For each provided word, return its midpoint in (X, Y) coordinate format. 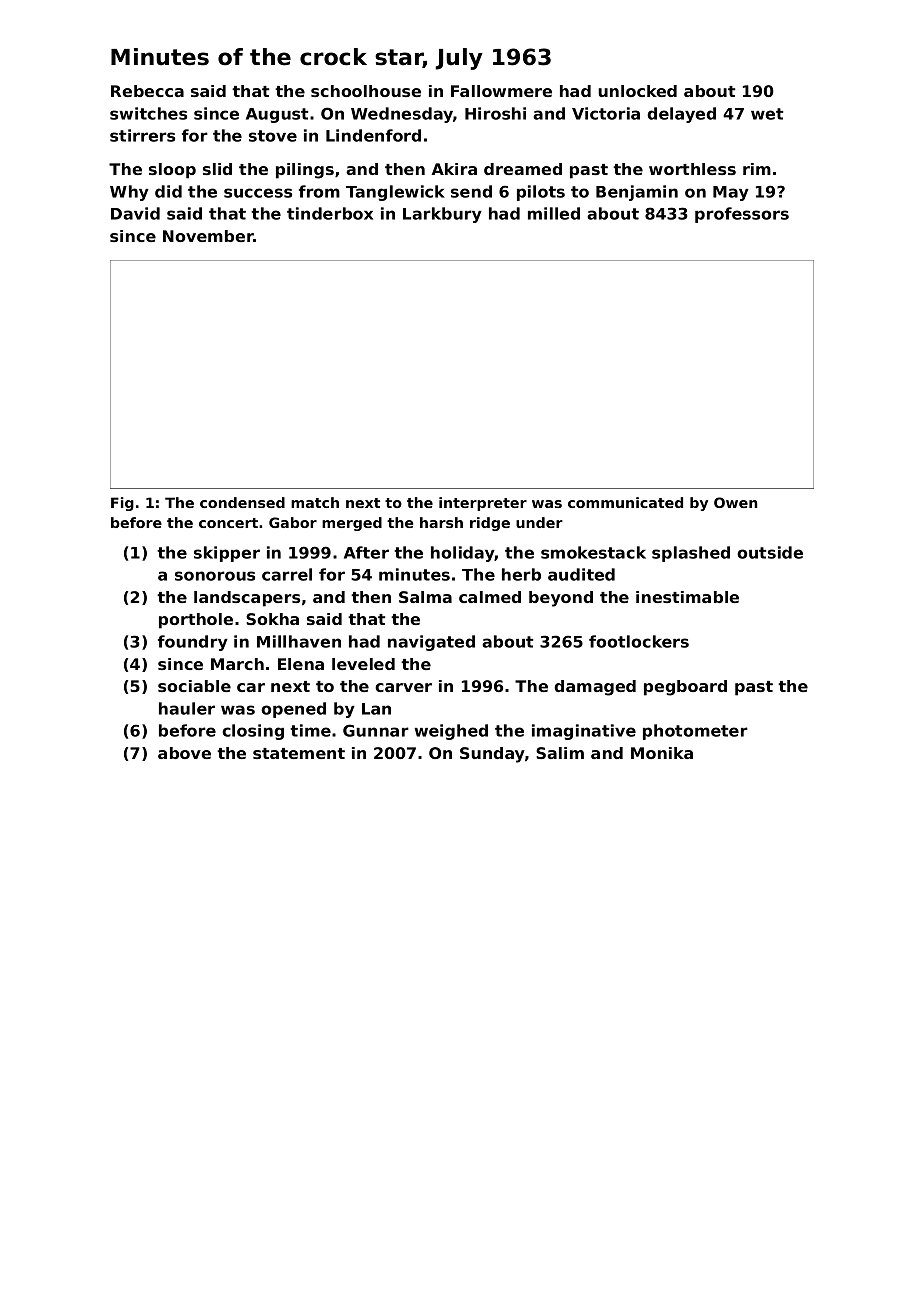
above (184, 753)
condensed (242, 502)
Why (129, 193)
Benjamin (637, 193)
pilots (541, 193)
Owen (735, 502)
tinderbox (330, 213)
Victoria (606, 113)
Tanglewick (395, 193)
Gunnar (376, 730)
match (315, 502)
